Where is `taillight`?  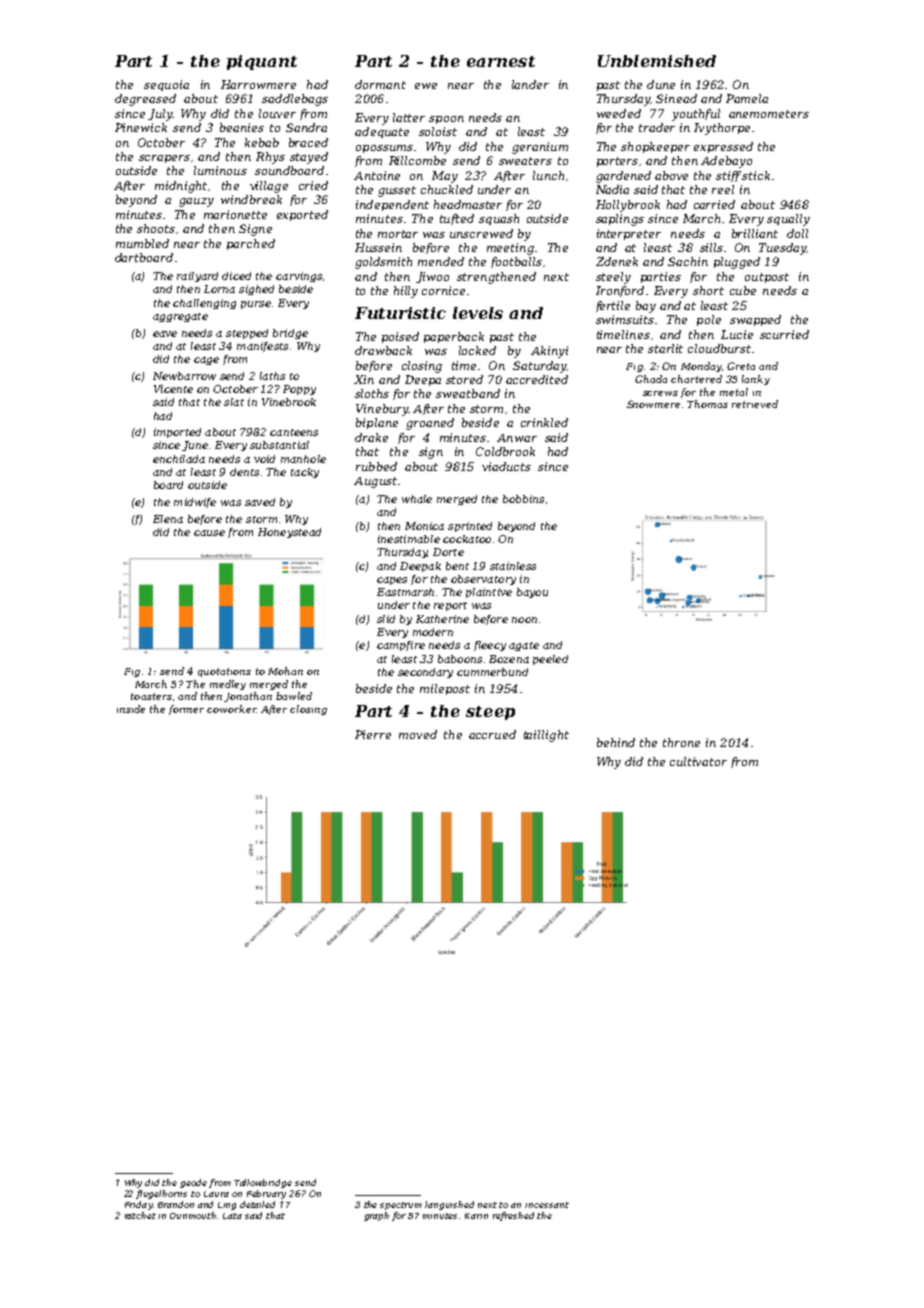 taillight is located at coordinates (546, 736).
